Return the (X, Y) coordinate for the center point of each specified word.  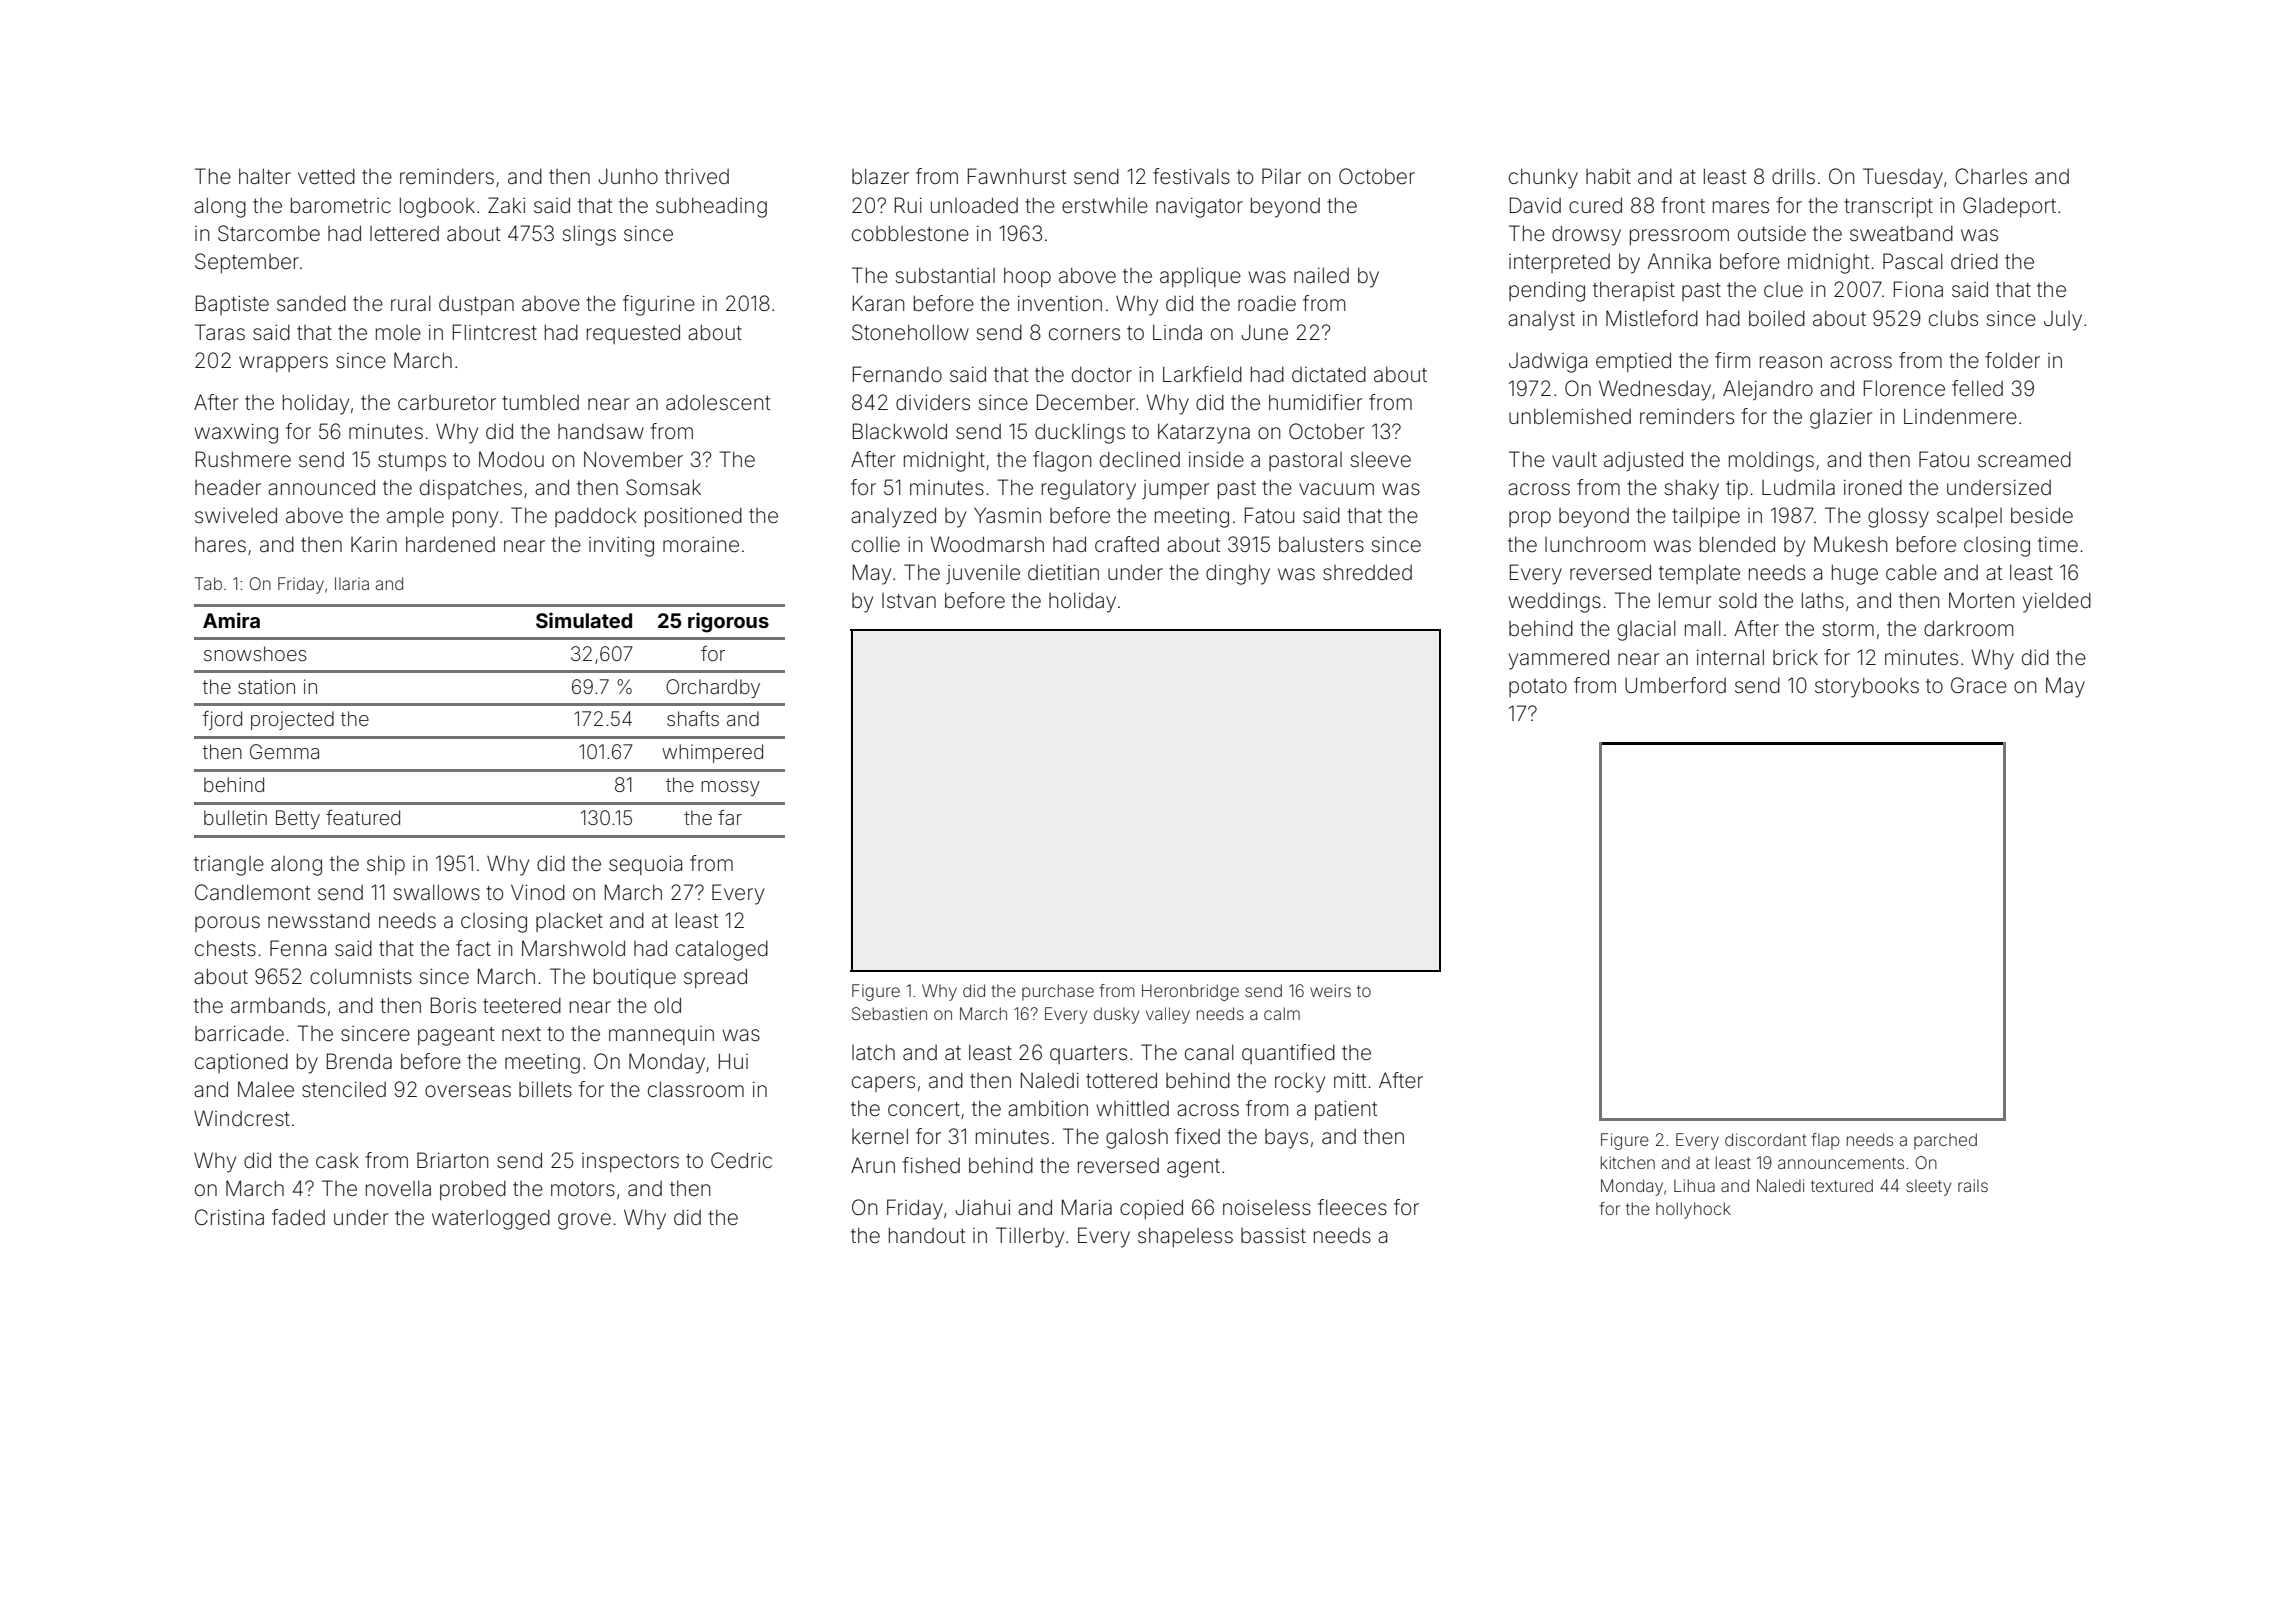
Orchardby (713, 688)
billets (545, 1089)
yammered (1559, 659)
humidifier (1316, 402)
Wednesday (1655, 390)
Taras (220, 332)
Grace (1979, 685)
